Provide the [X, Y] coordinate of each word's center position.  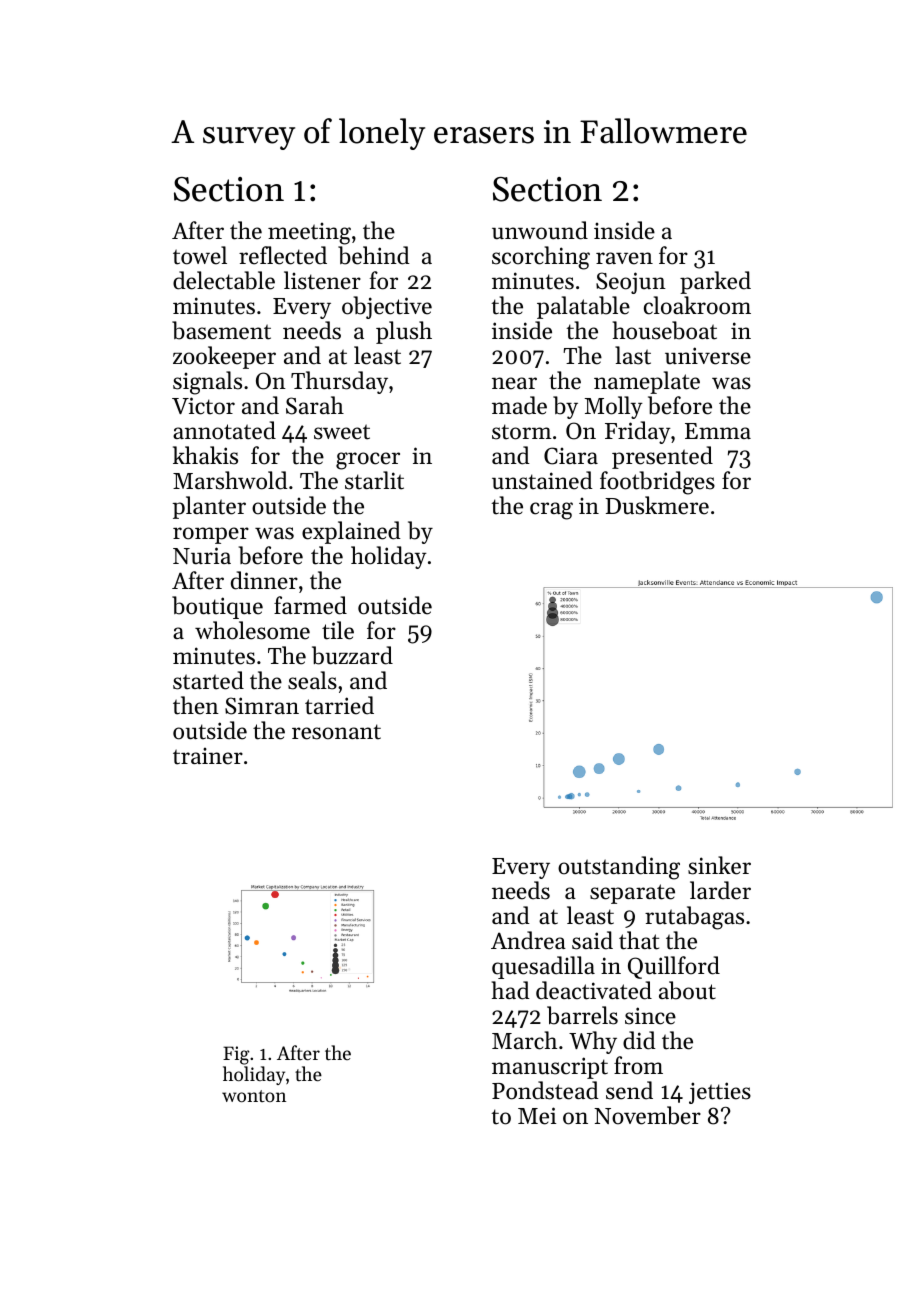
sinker [719, 865]
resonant [336, 732]
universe [708, 356]
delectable [224, 280]
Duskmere [657, 505]
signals [207, 383]
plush [404, 332]
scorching [541, 258]
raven [624, 258]
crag [551, 511]
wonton [254, 1096]
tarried [339, 705]
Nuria [202, 556]
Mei [537, 1116]
